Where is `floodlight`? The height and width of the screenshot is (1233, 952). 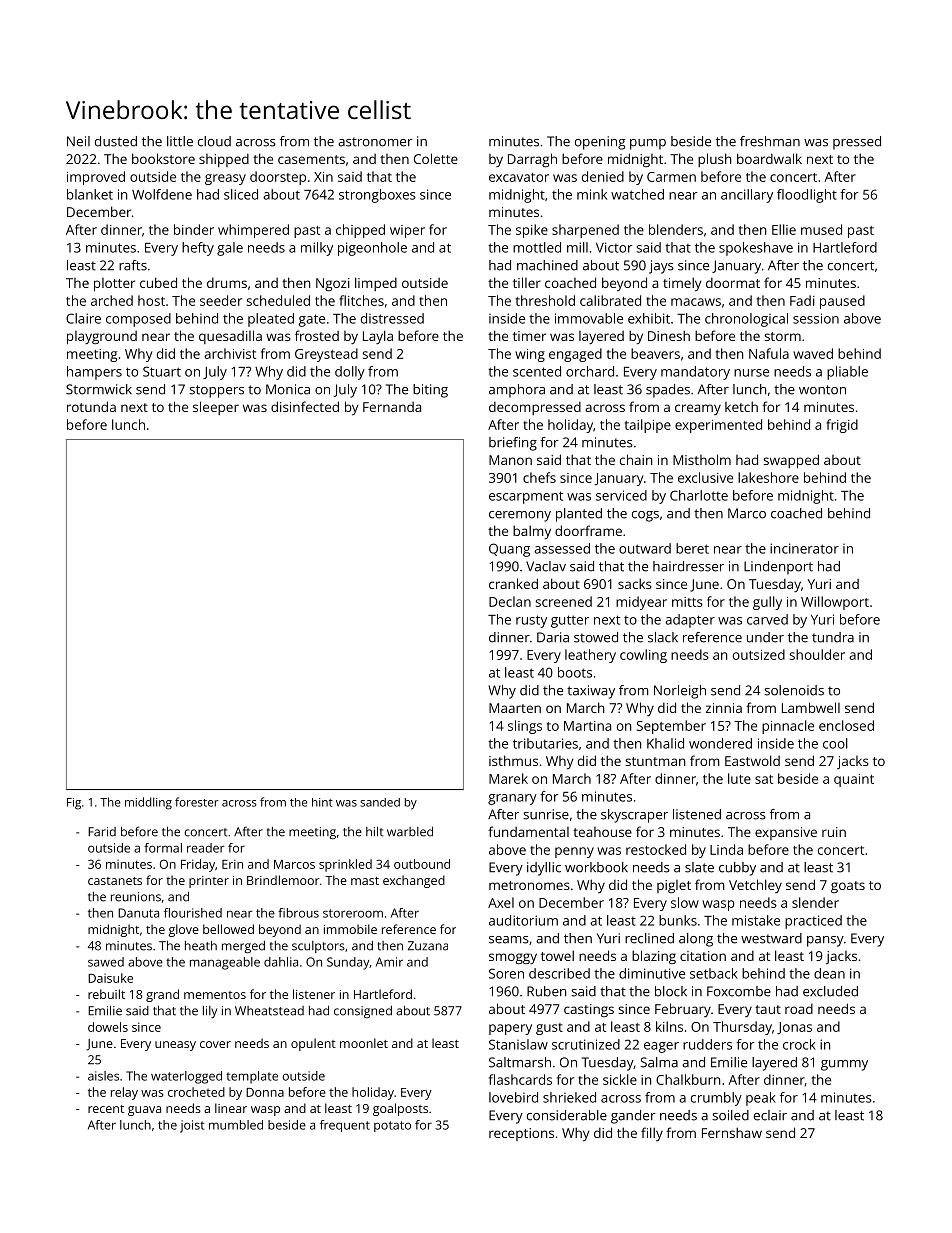 floodlight is located at coordinates (807, 196).
